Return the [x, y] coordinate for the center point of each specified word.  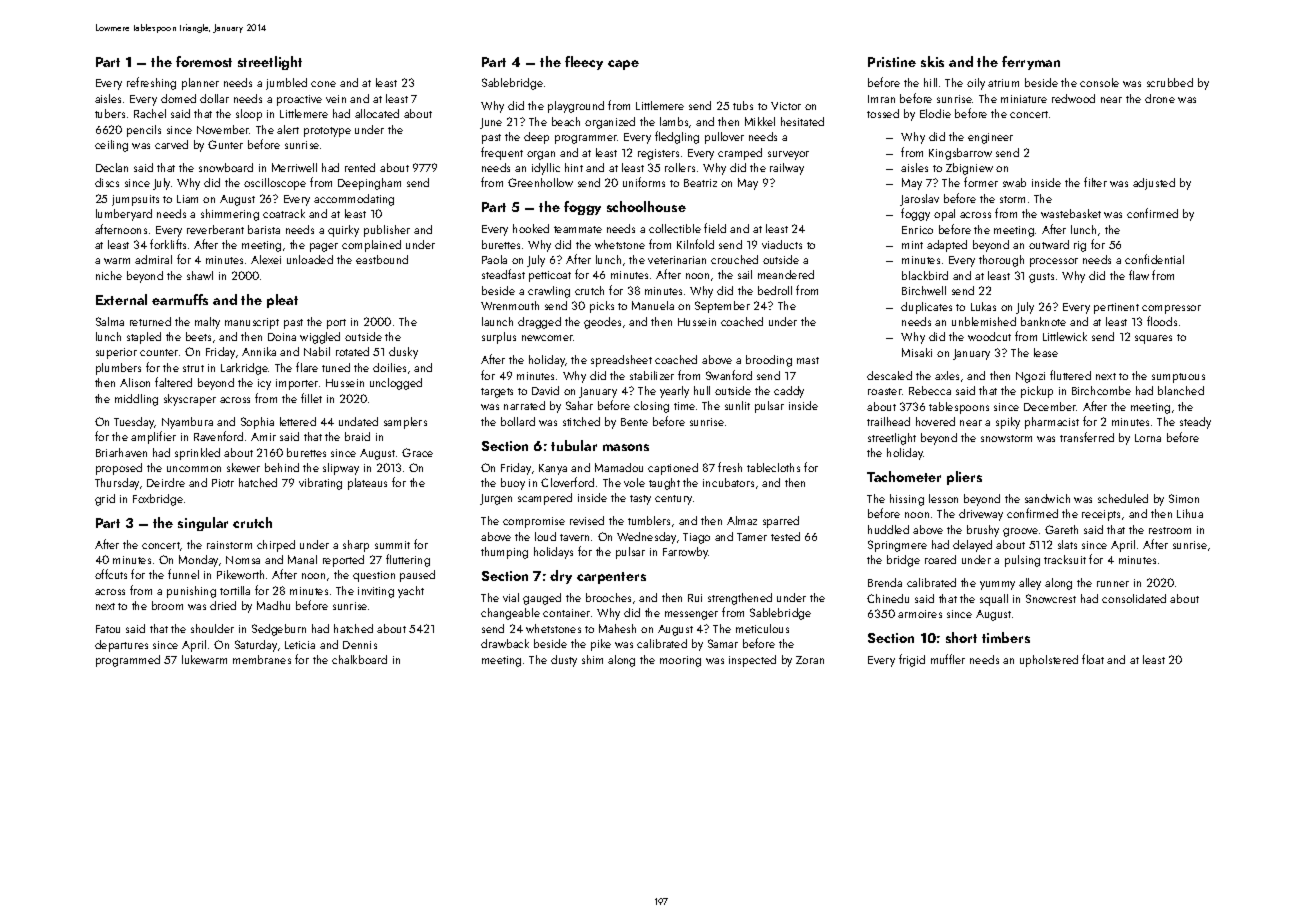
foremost [204, 61]
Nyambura [187, 423]
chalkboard [359, 659]
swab [1014, 182]
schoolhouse [646, 206]
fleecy [584, 63]
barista [264, 229]
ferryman [1031, 63]
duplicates [926, 308]
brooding [769, 361]
